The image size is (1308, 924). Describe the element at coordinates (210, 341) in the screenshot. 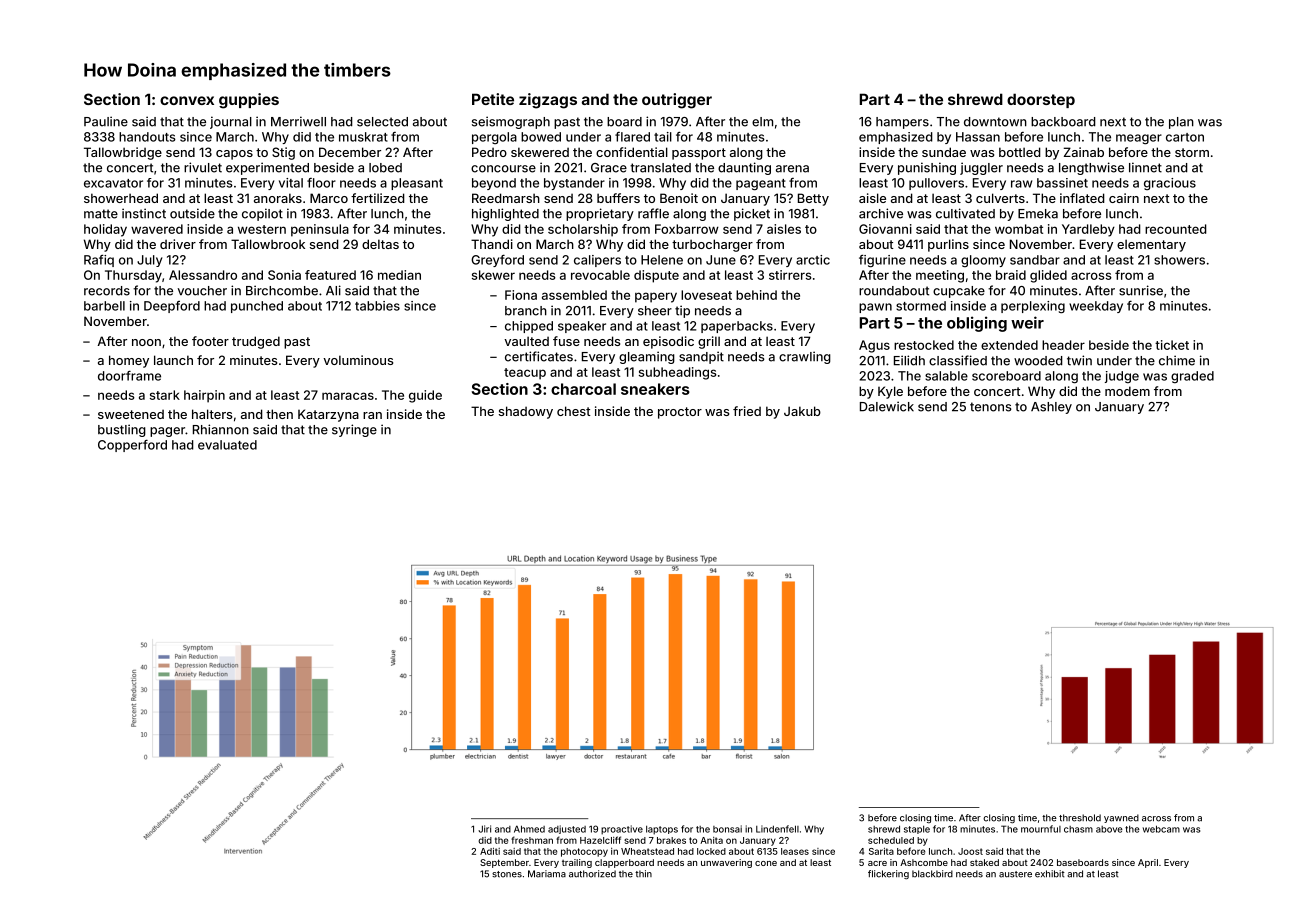

I see `footer` at that location.
